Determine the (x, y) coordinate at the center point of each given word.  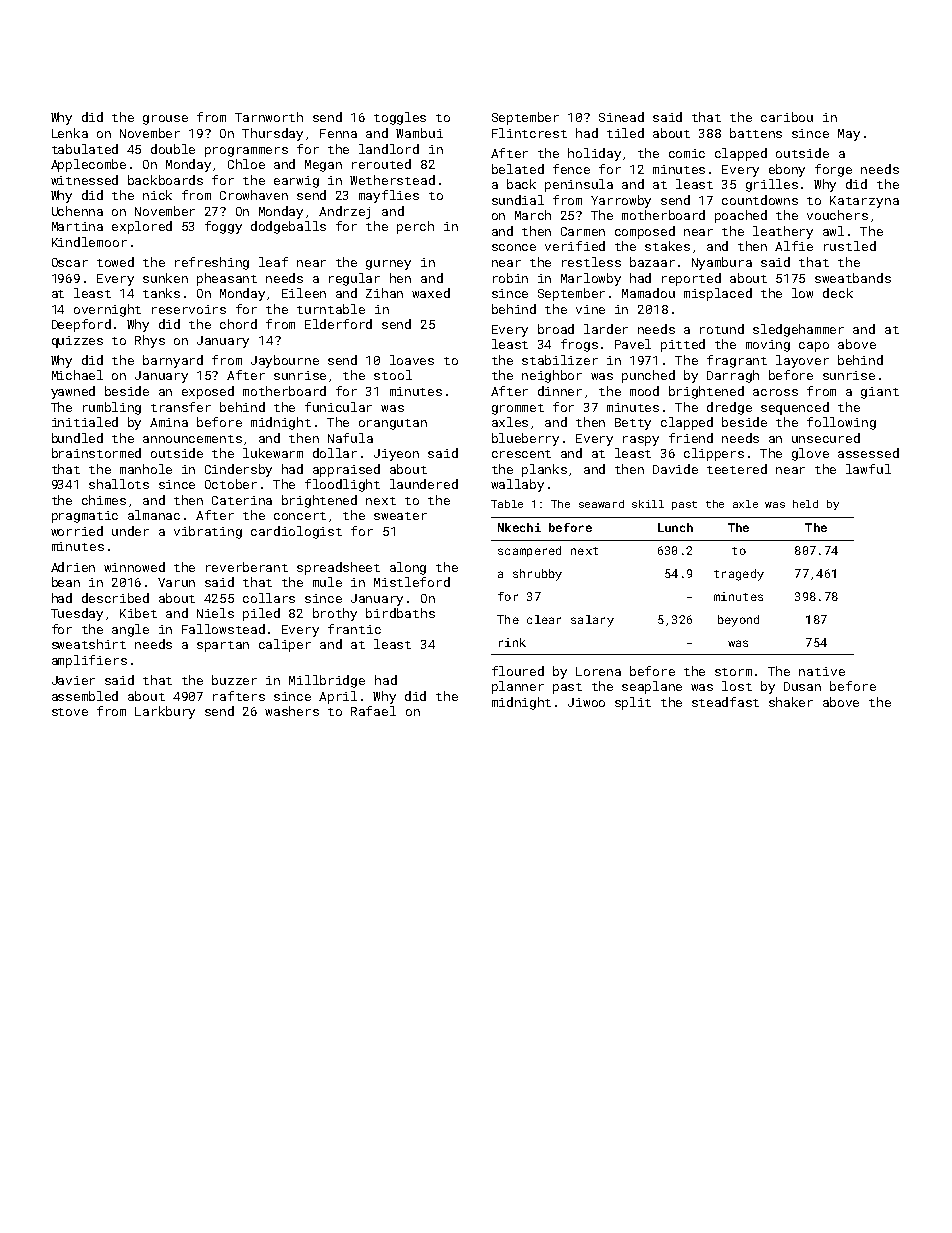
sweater (400, 516)
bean (66, 582)
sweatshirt (89, 644)
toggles (400, 118)
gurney (388, 265)
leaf (273, 262)
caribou (787, 117)
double (173, 149)
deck (838, 293)
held (805, 504)
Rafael (373, 711)
